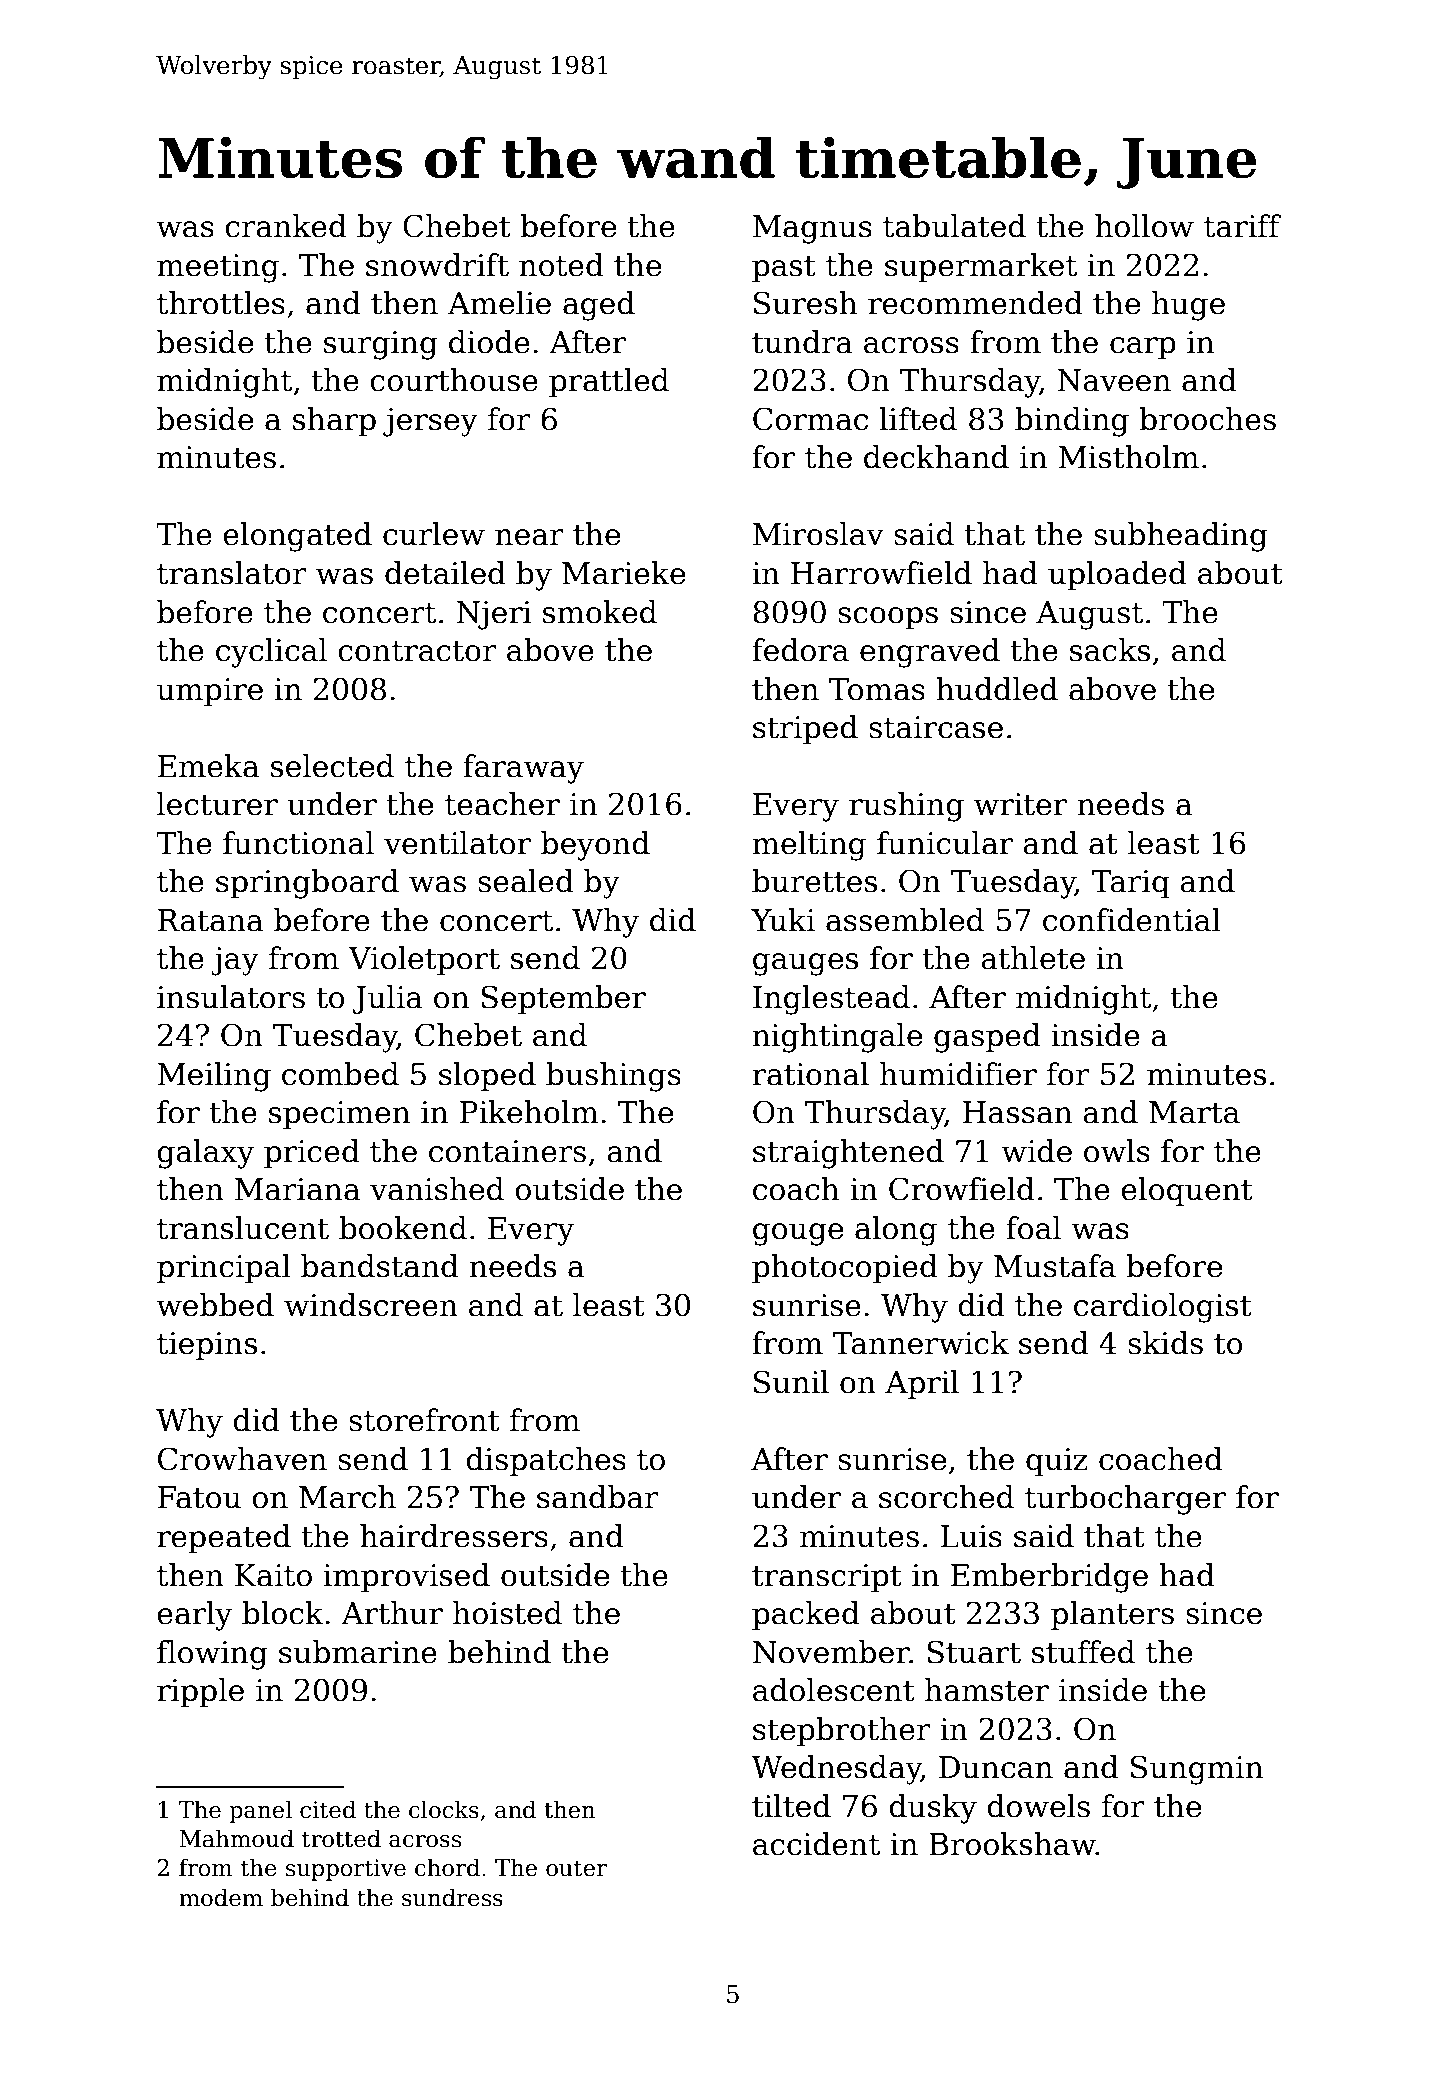 The width and height of the screenshot is (1450, 2100). I want to click on dusky, so click(933, 1809).
